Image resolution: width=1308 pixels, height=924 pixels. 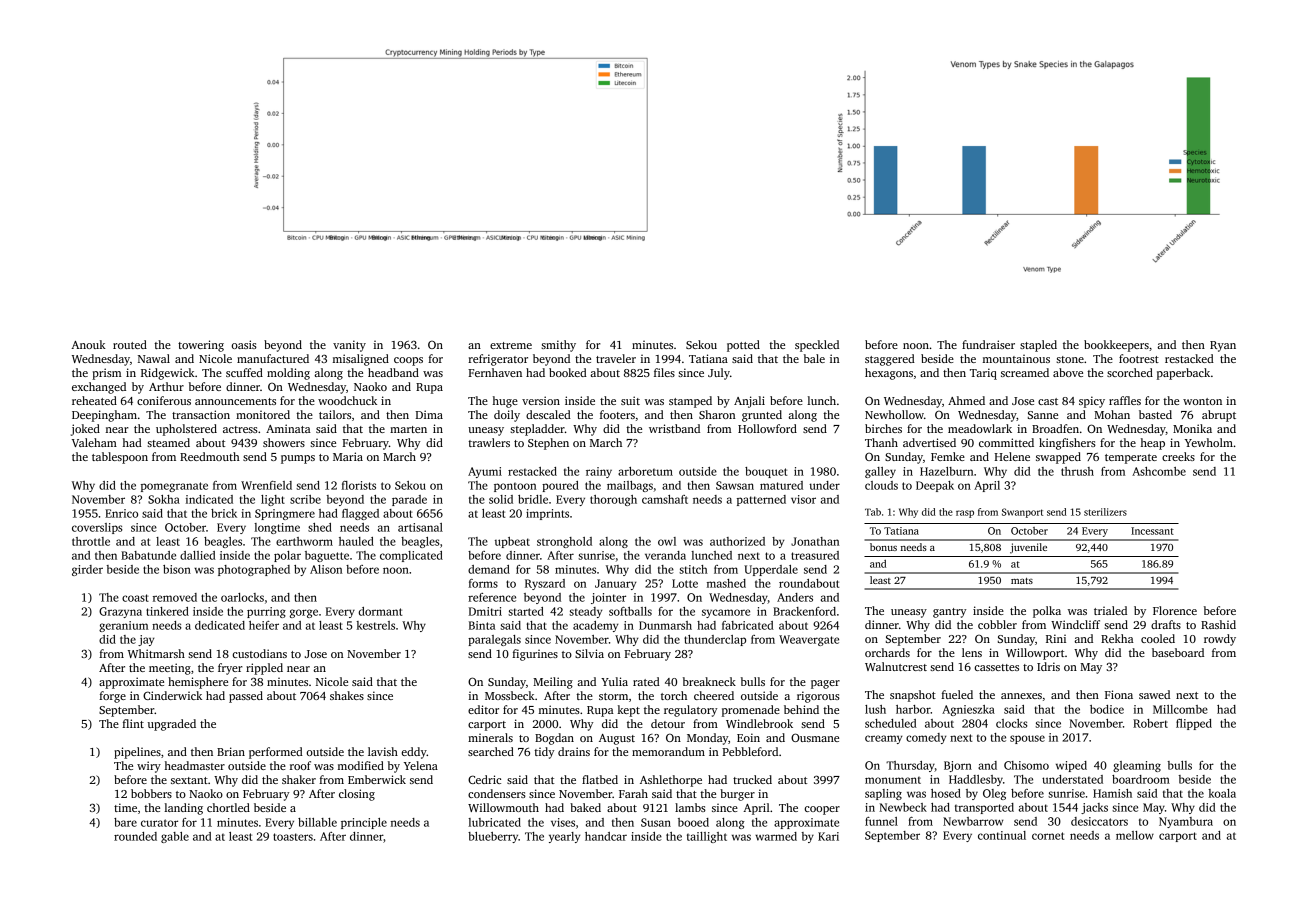 I want to click on fabricated, so click(x=748, y=625).
